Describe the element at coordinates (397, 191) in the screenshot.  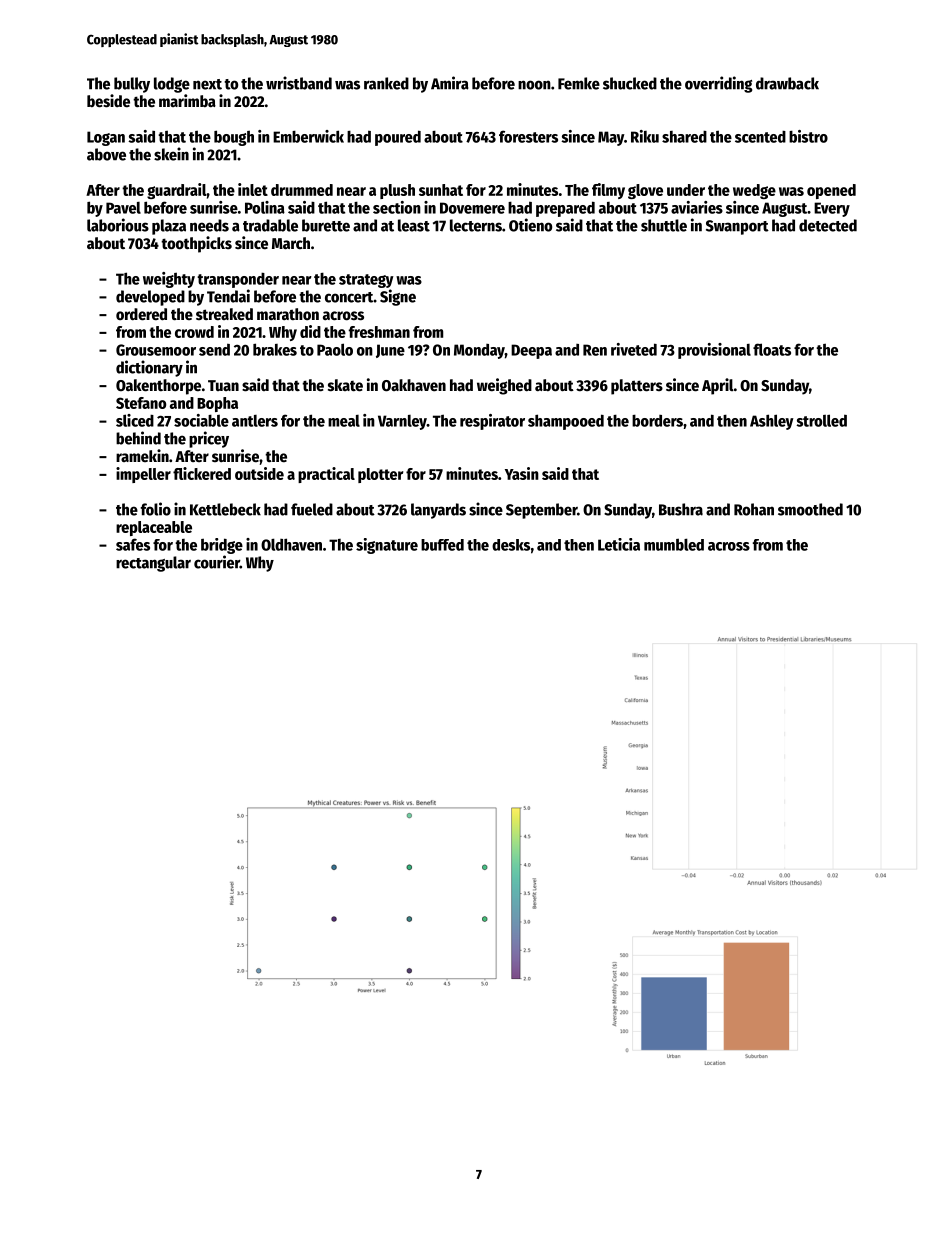
I see `plush` at that location.
